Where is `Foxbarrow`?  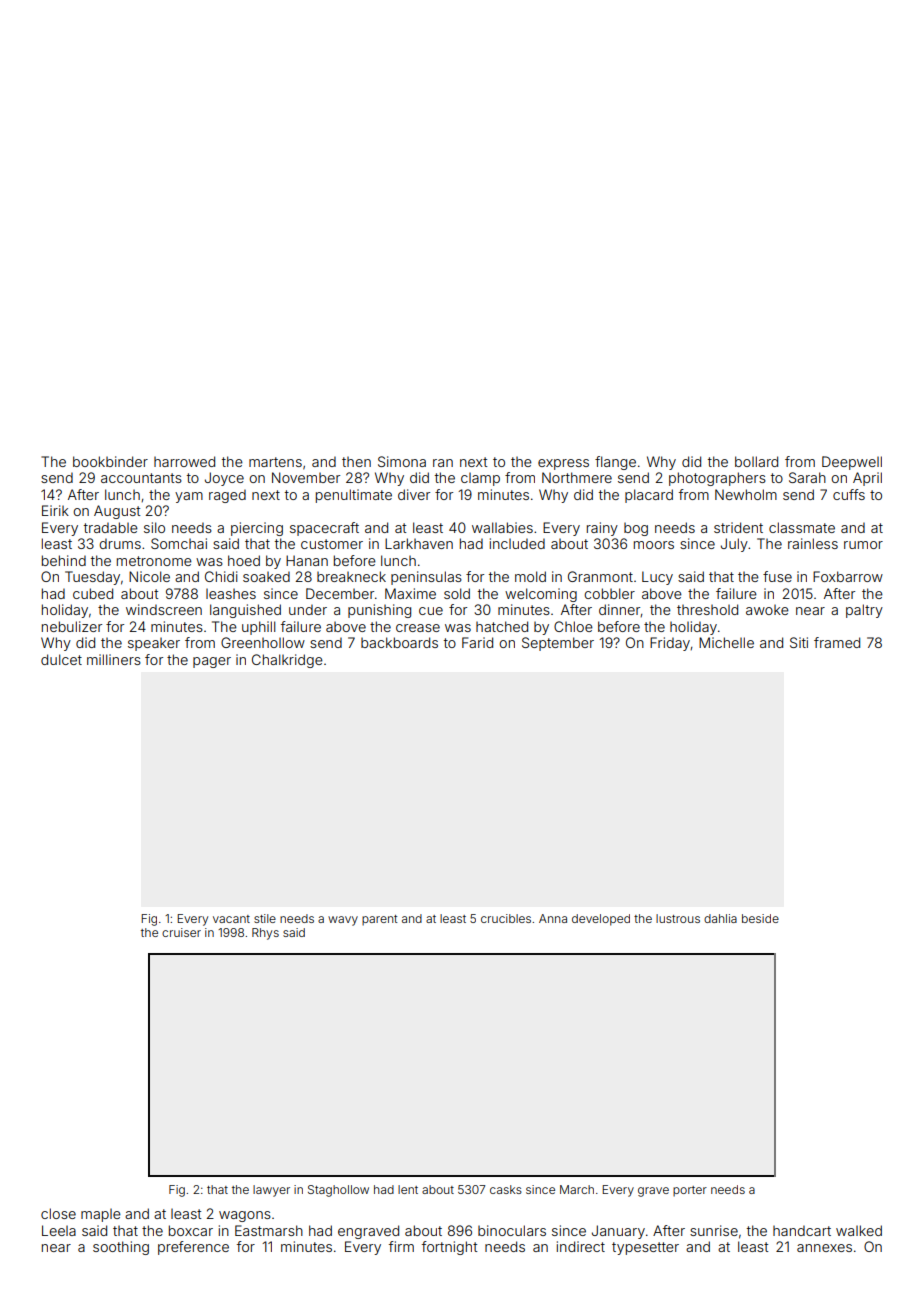
Foxbarrow is located at coordinates (848, 576).
